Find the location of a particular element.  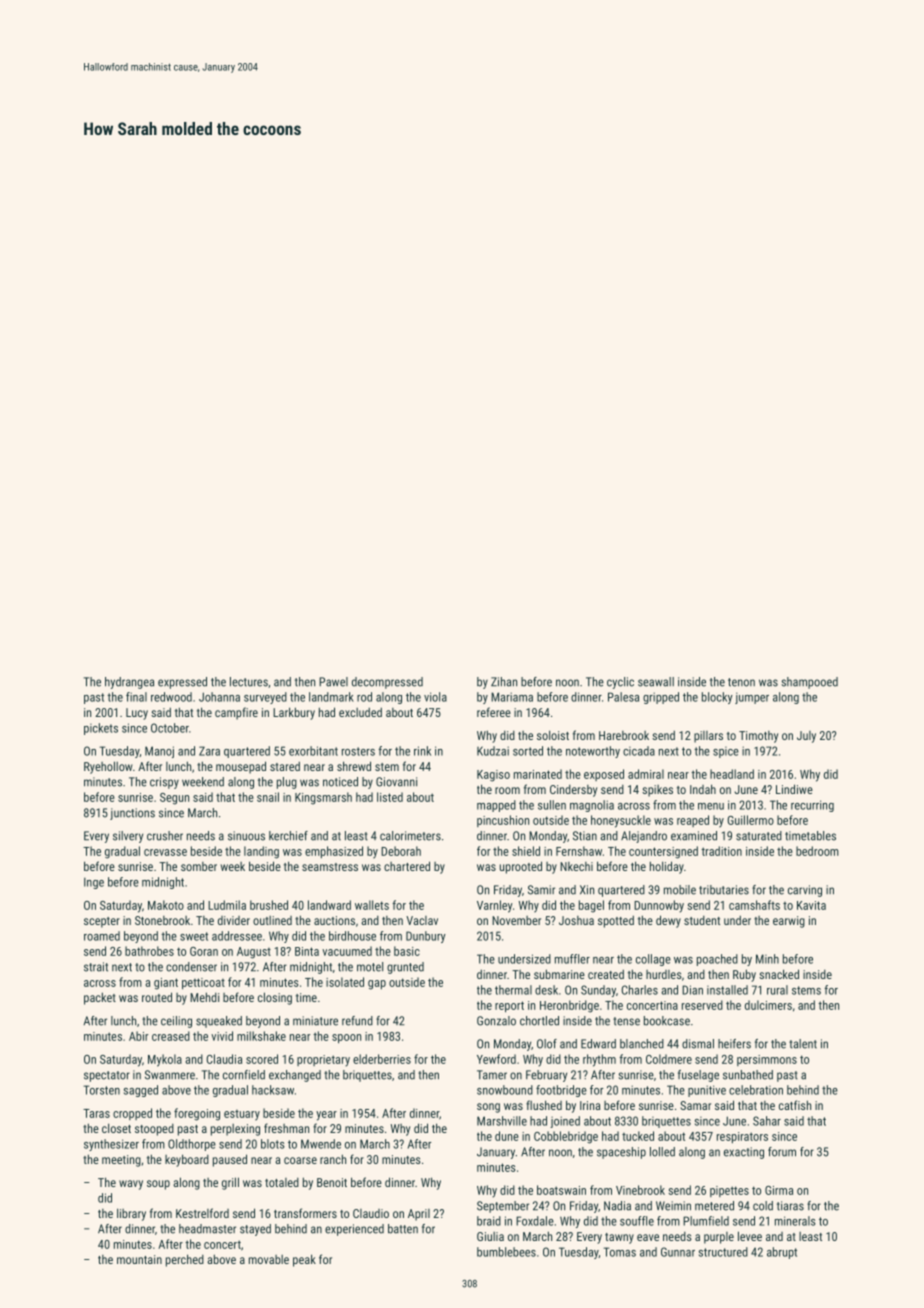

bumblebees is located at coordinates (506, 1252).
